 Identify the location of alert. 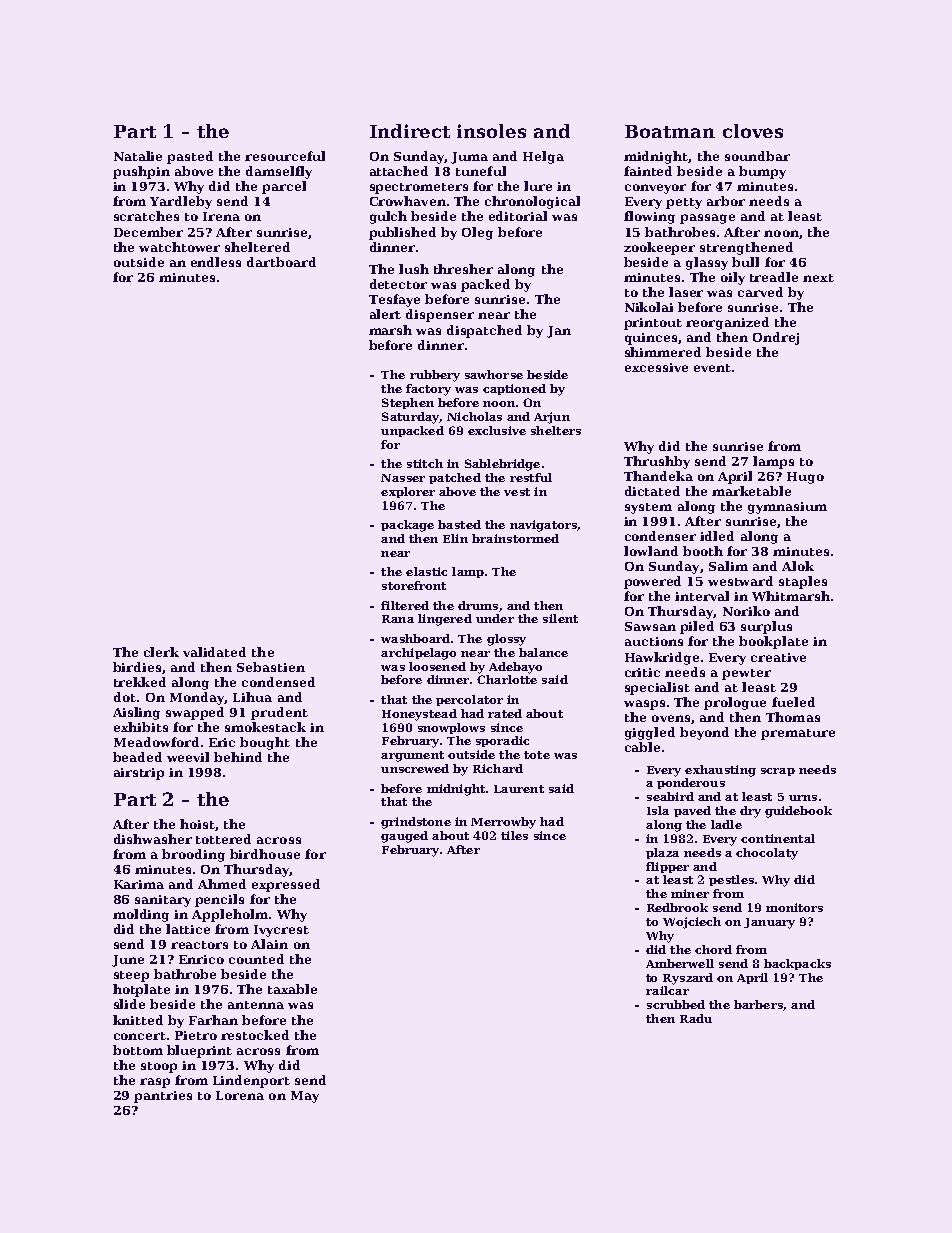
(385, 314).
